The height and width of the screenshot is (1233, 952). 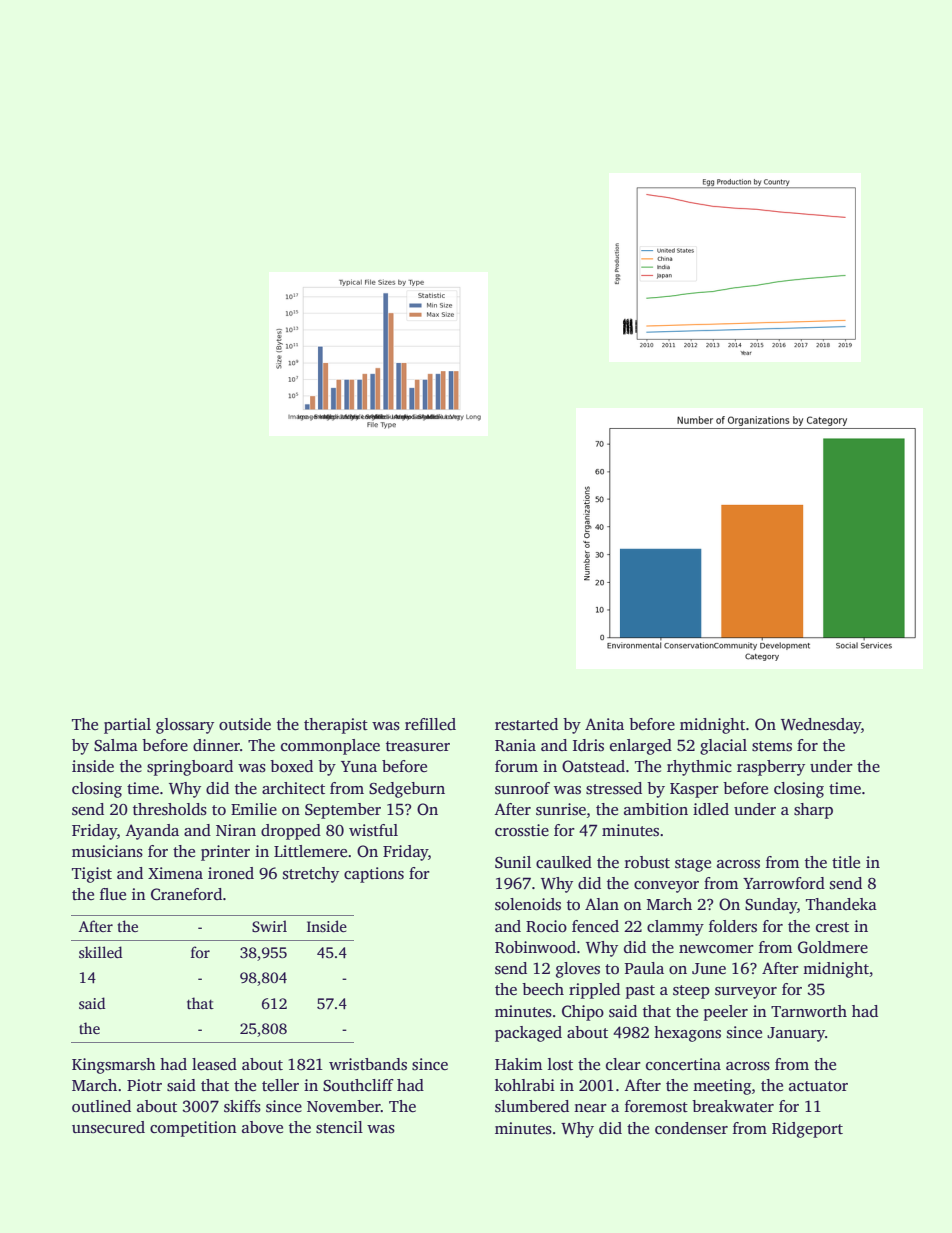 What do you see at coordinates (832, 927) in the screenshot?
I see `crest` at bounding box center [832, 927].
